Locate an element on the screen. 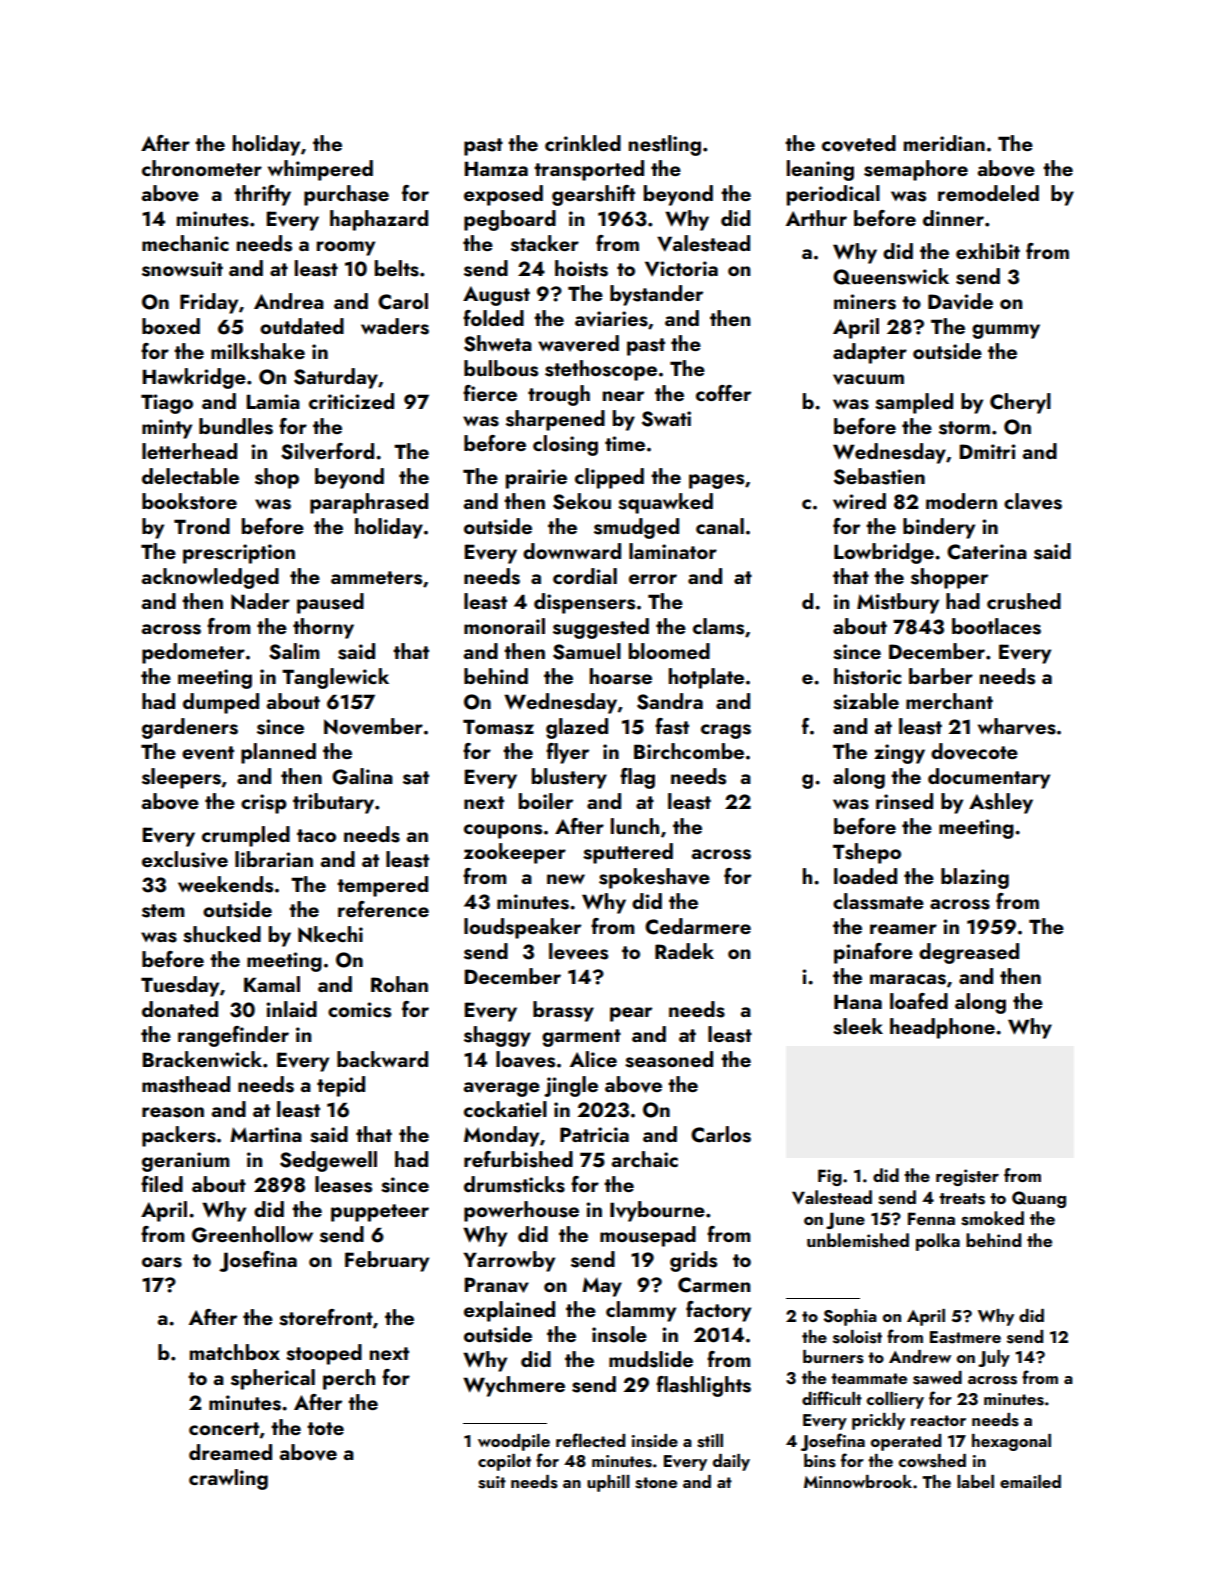 This screenshot has height=1572, width=1215. whimpered is located at coordinates (320, 170).
